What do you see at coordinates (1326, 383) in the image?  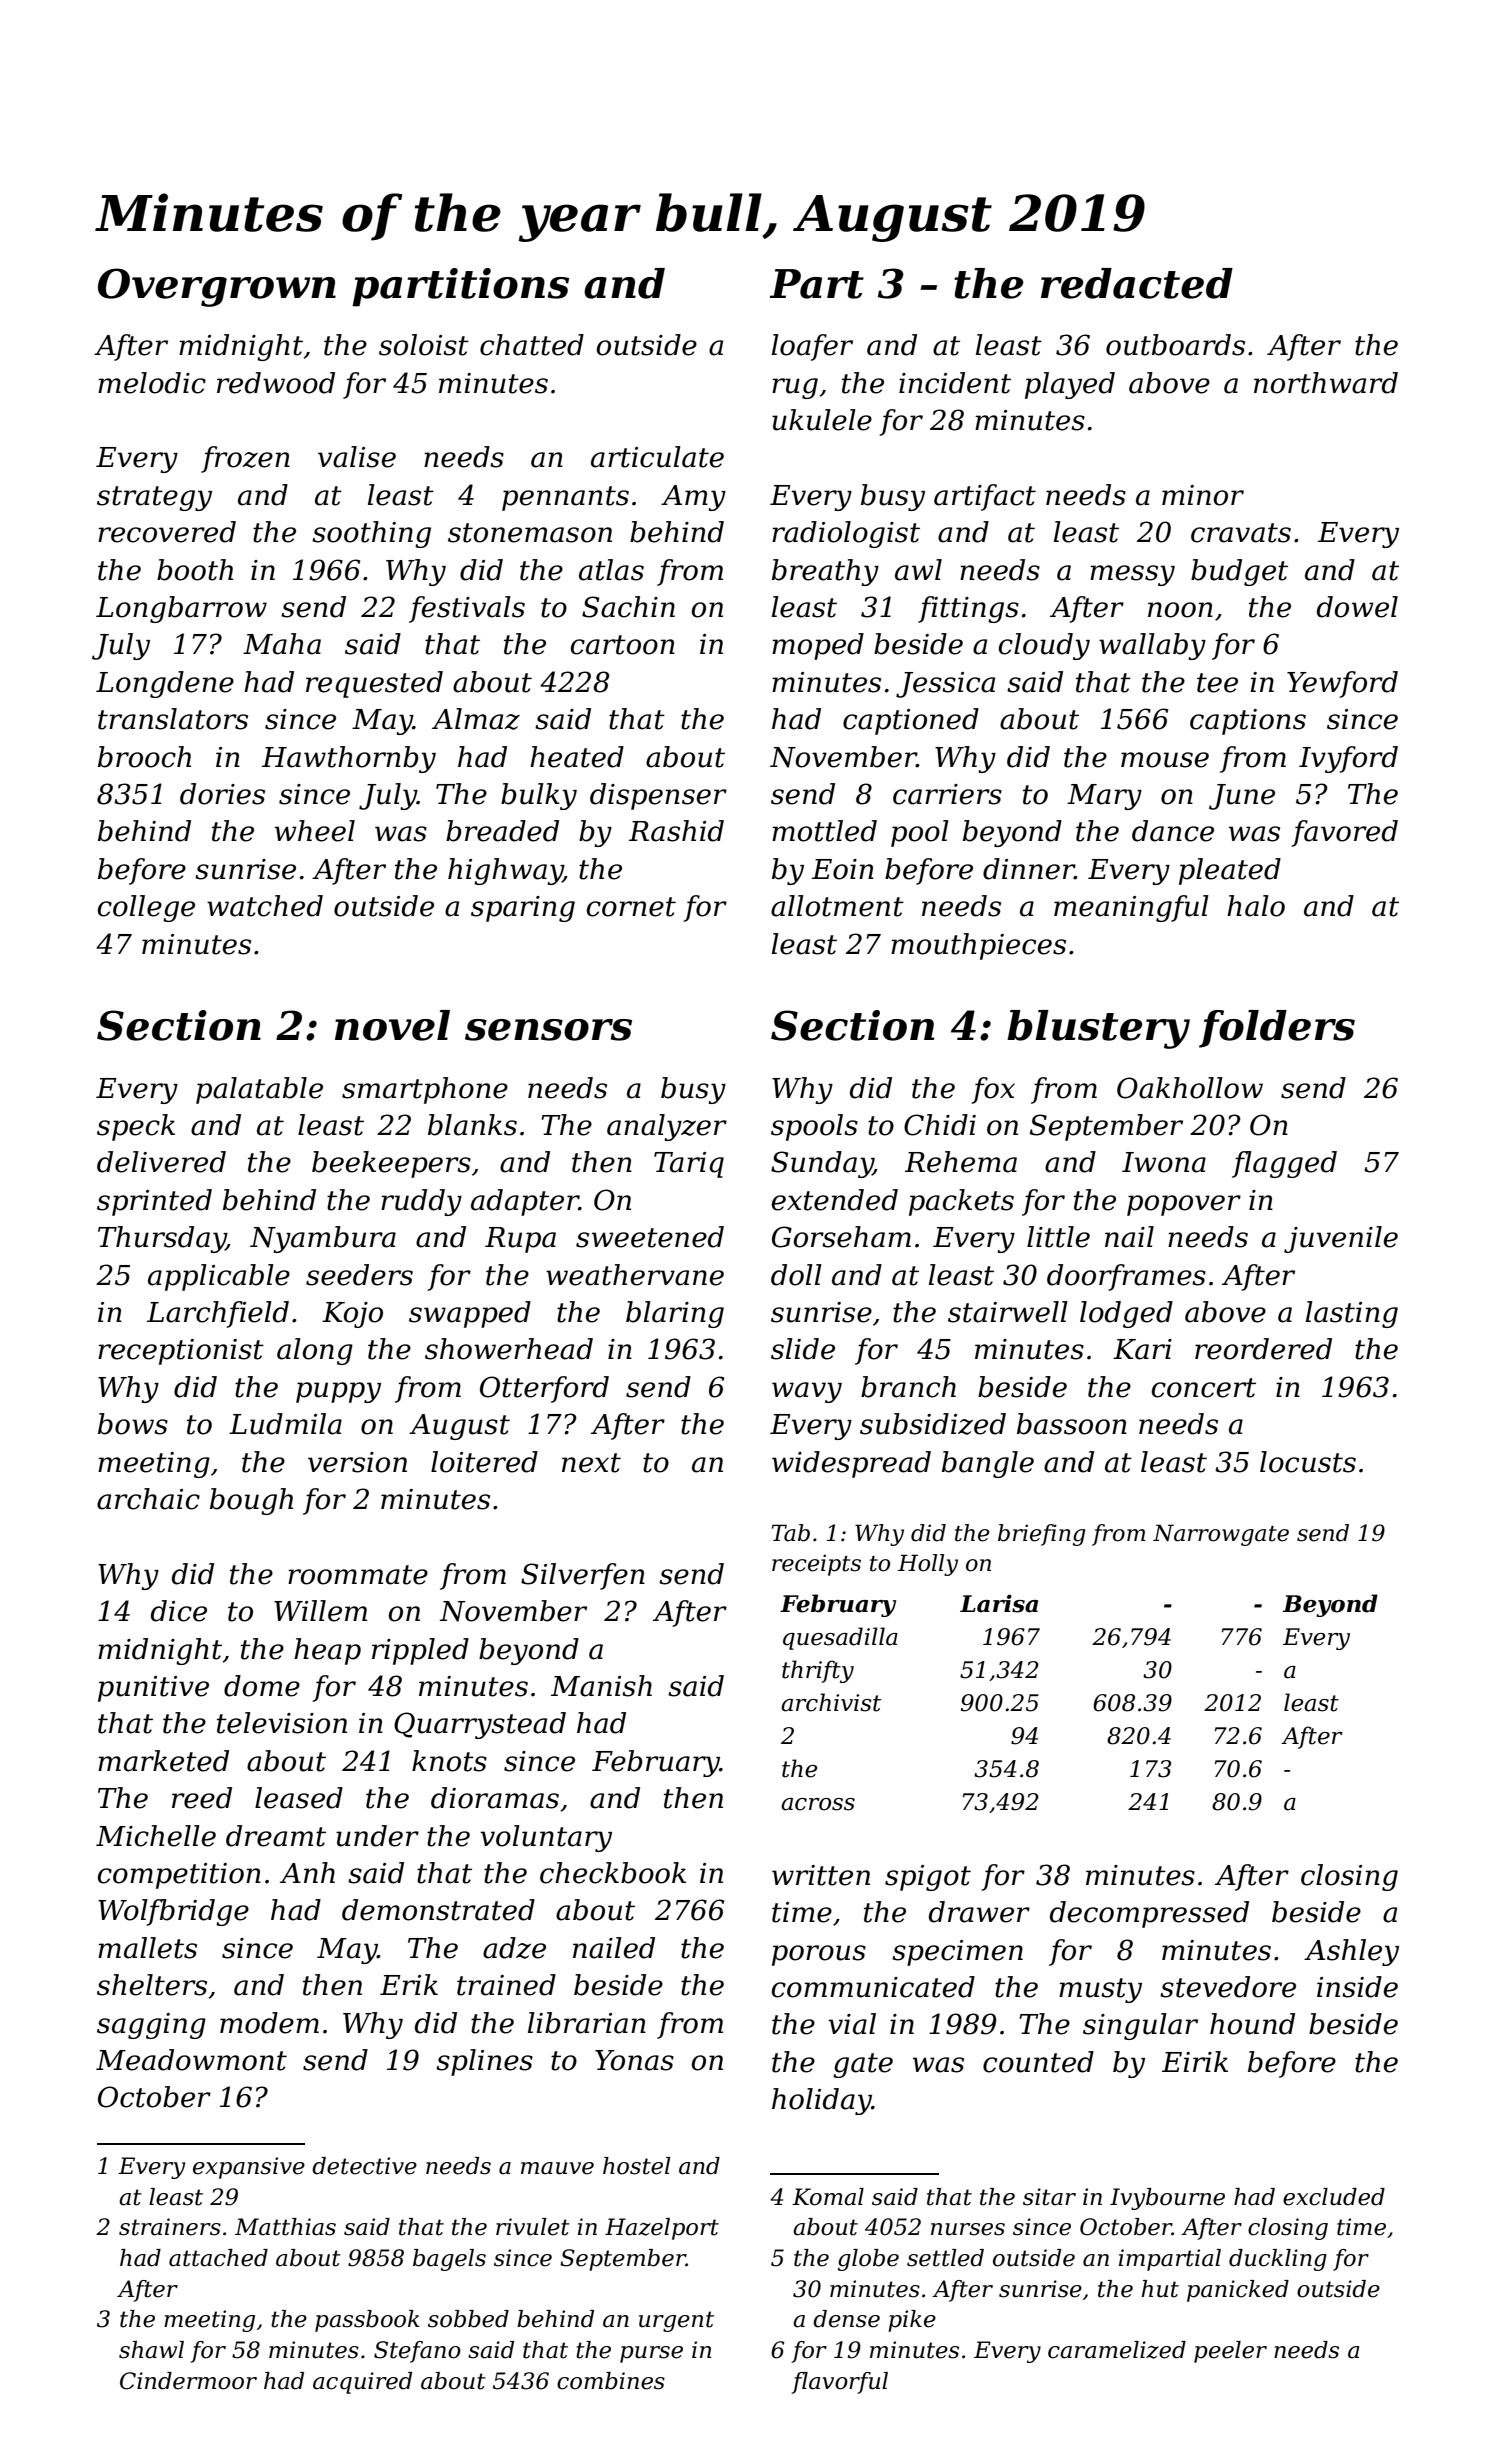 I see `northward` at bounding box center [1326, 383].
